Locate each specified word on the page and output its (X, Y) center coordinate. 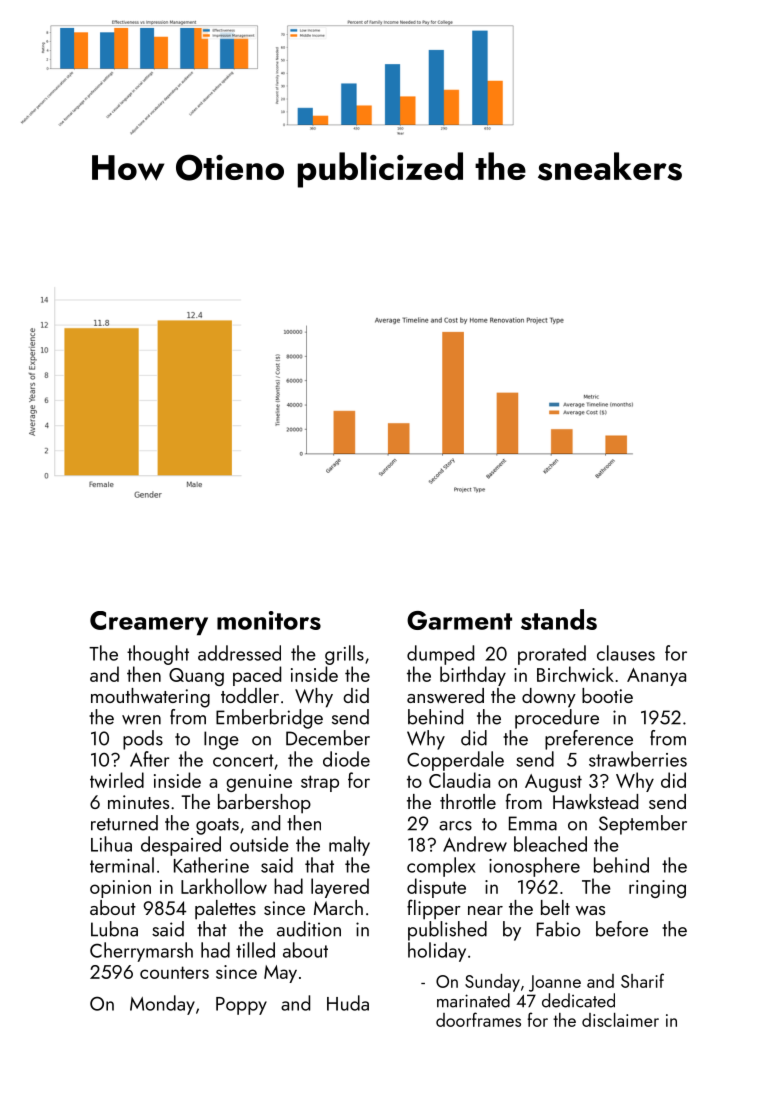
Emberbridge (269, 719)
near (485, 910)
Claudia (459, 780)
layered (340, 888)
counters (174, 972)
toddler (250, 695)
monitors (269, 620)
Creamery (149, 623)
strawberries (638, 759)
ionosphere (534, 867)
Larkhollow (224, 886)
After (149, 759)
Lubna (114, 929)
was (590, 910)
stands (559, 619)
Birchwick (575, 674)
